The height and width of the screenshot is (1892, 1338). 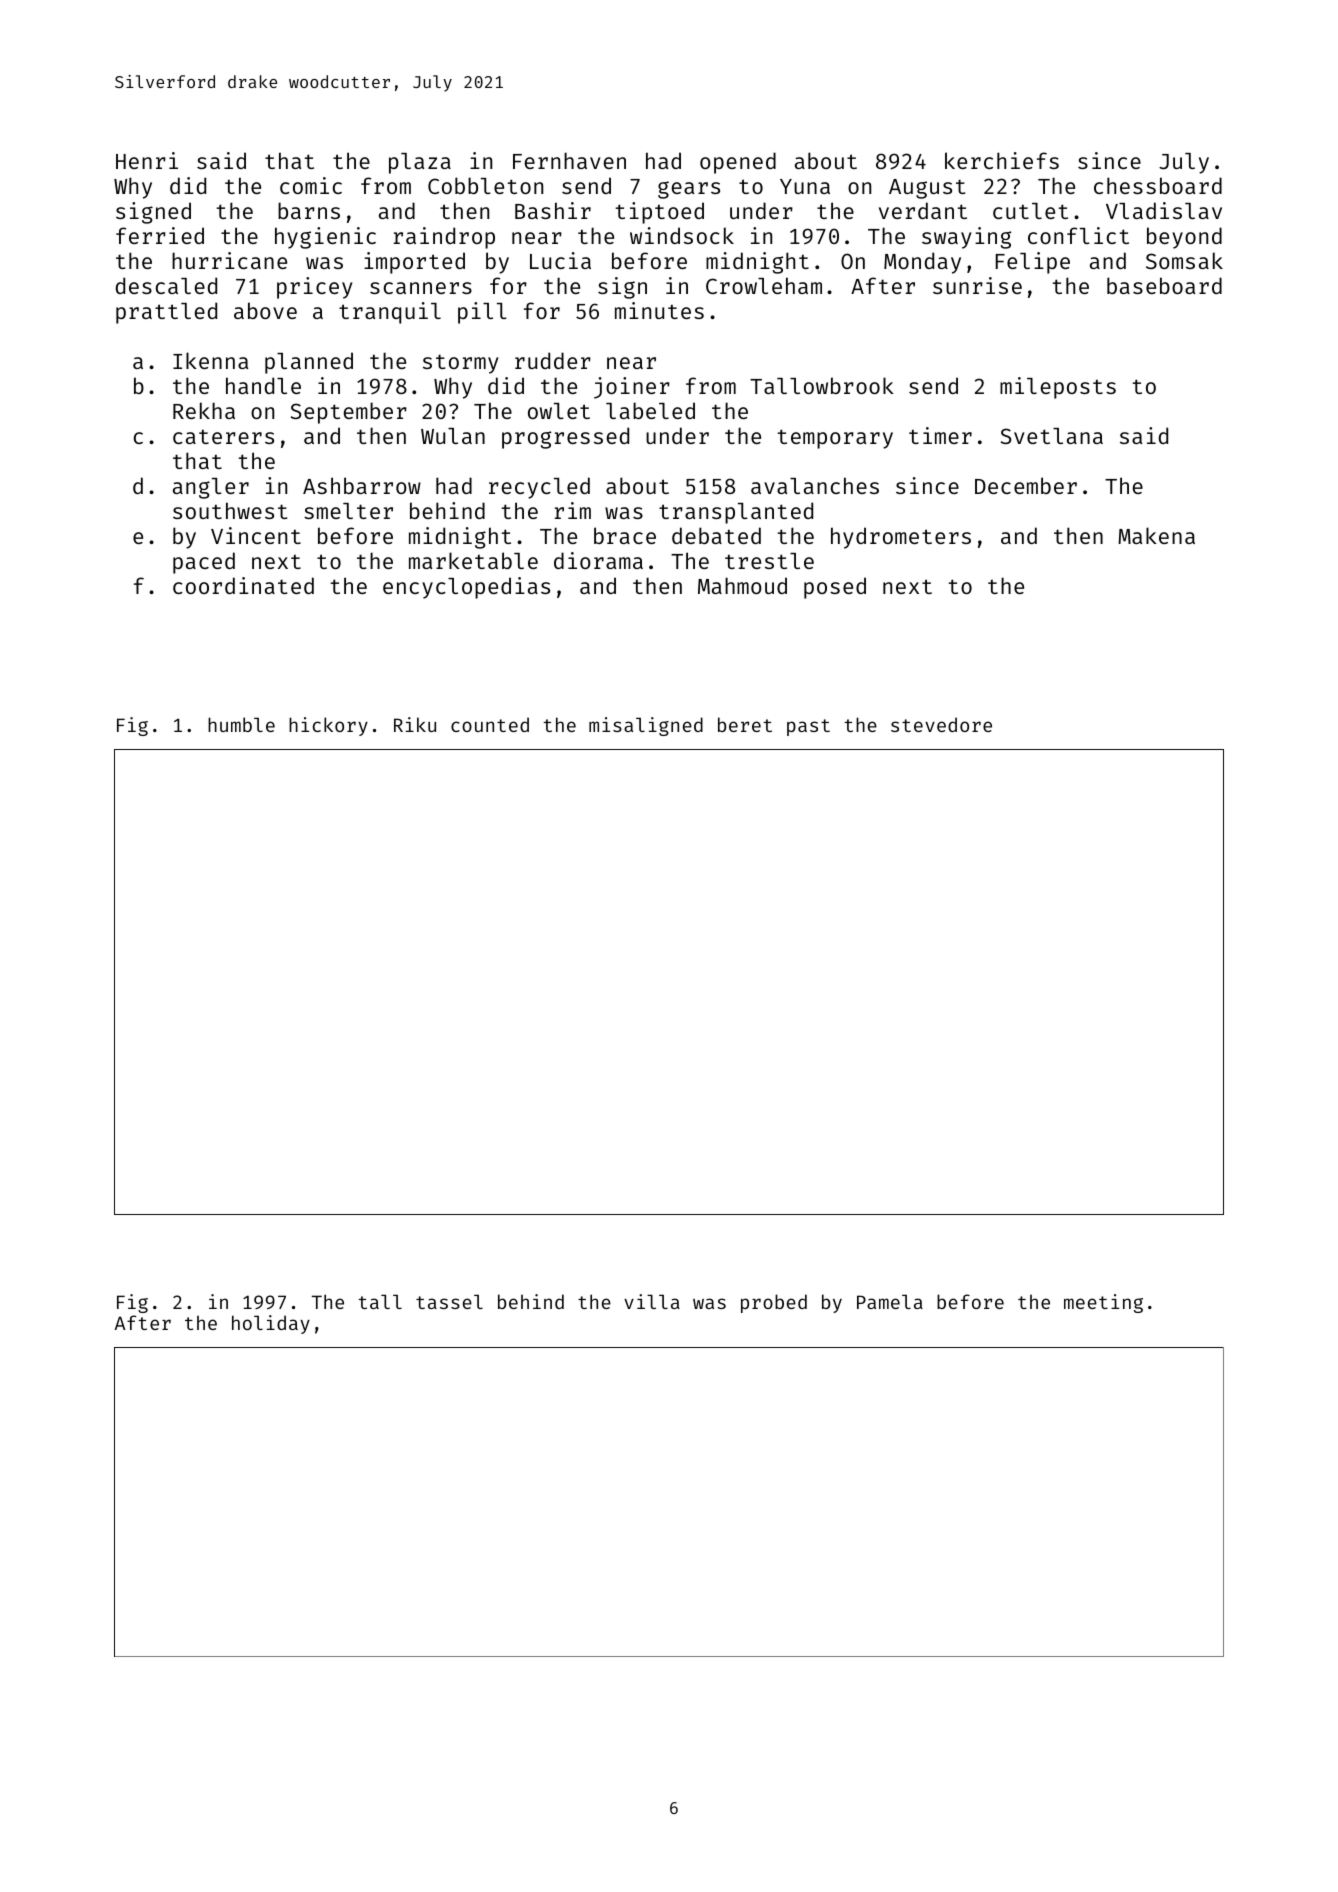 I want to click on smelter, so click(x=348, y=511).
